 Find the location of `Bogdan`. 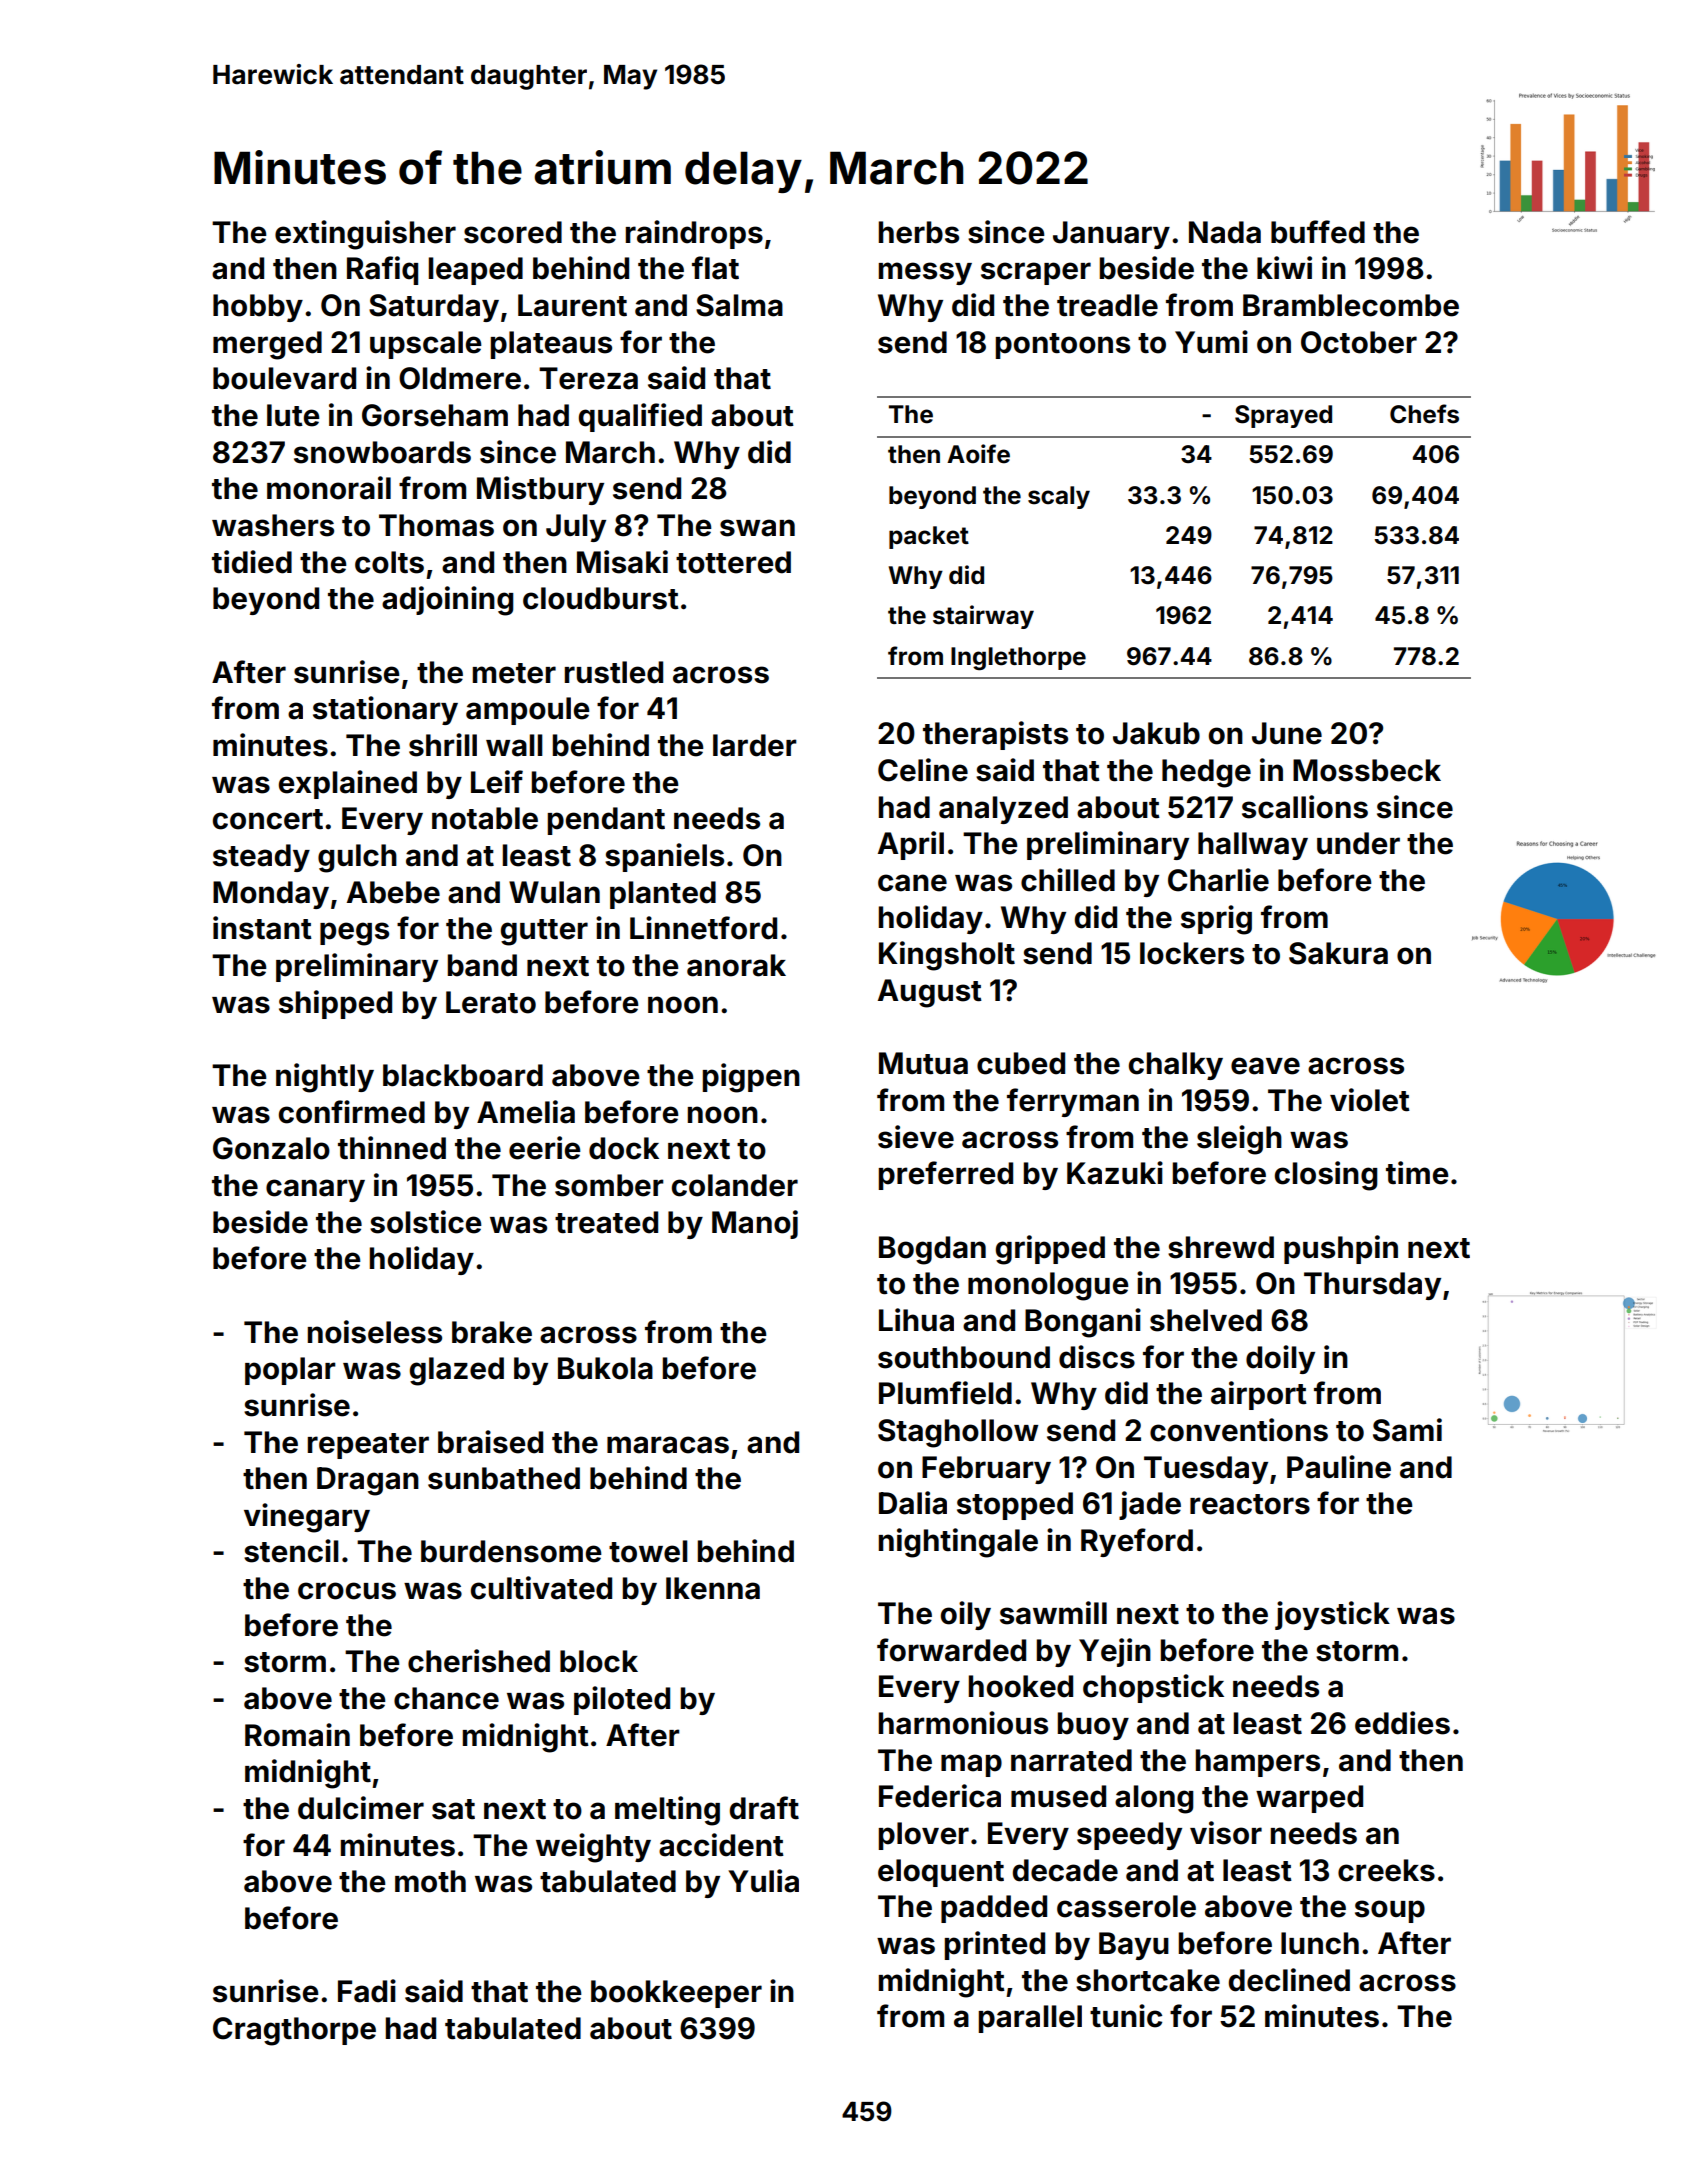

Bogdan is located at coordinates (932, 1250).
